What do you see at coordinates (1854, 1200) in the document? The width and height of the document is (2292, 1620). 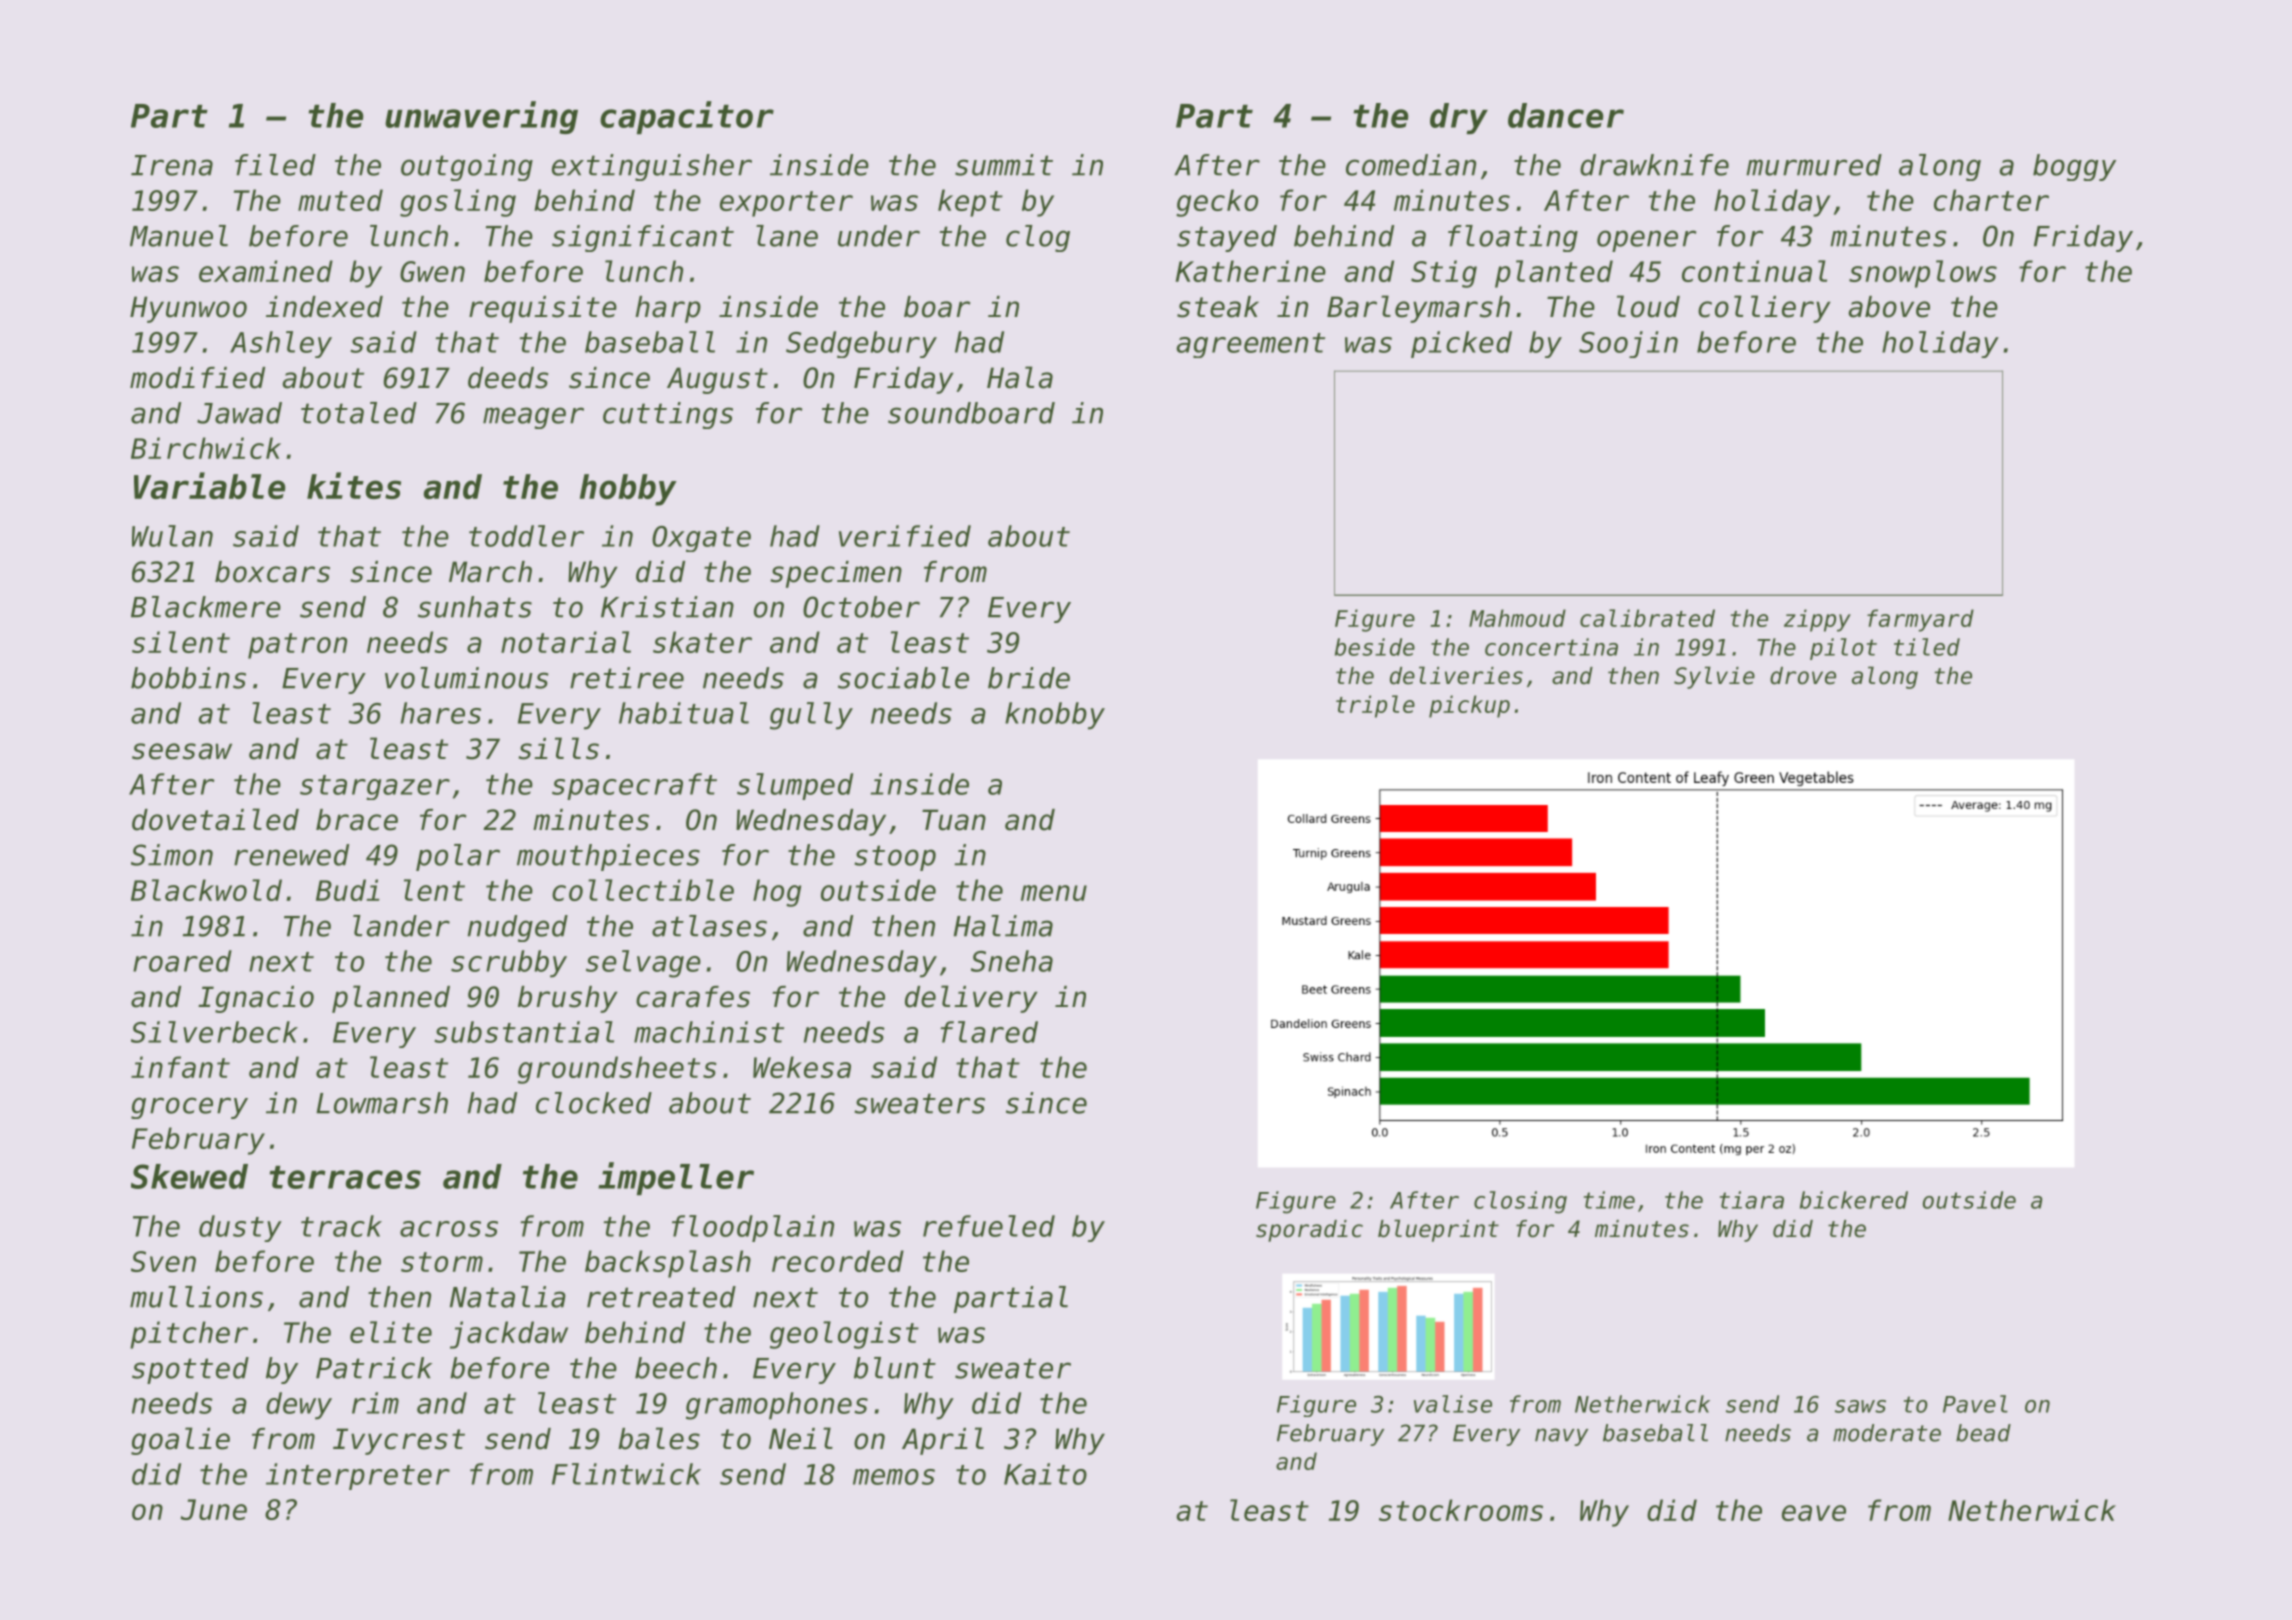 I see `bickered` at bounding box center [1854, 1200].
